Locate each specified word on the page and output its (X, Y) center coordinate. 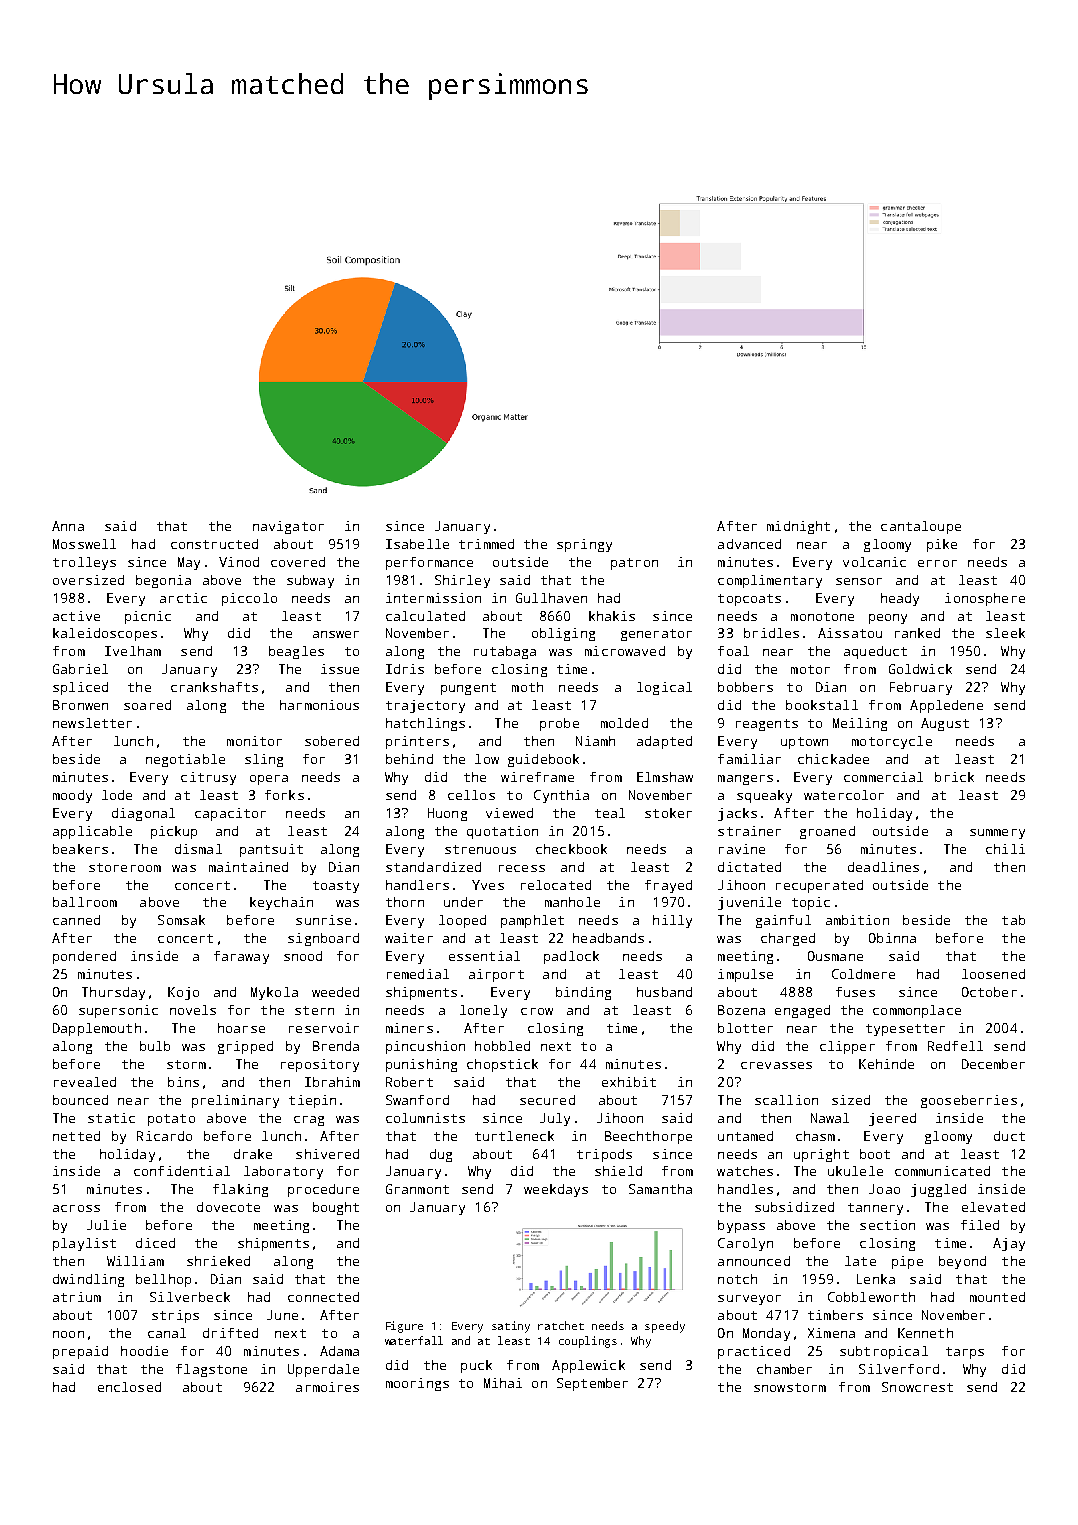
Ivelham (133, 651)
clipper (847, 1047)
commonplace (917, 1011)
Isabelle (417, 544)
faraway (241, 957)
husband (664, 992)
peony (888, 619)
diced (155, 1243)
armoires (327, 1387)
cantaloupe (921, 527)
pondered (84, 957)
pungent (468, 689)
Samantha (660, 1189)
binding (583, 993)
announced (754, 1261)
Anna (68, 526)
